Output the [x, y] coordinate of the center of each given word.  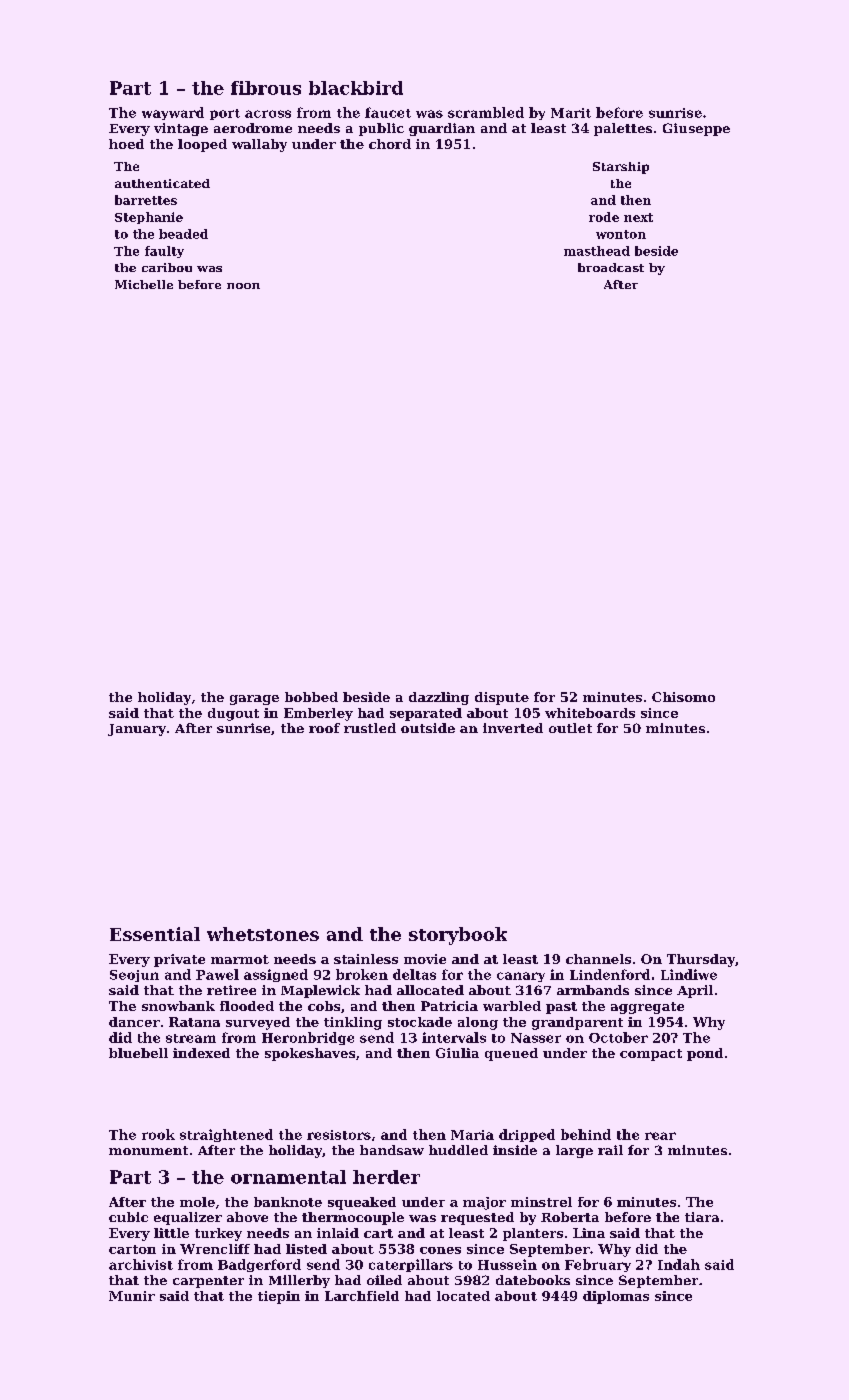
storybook [458, 936]
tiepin [279, 1297]
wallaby [259, 145]
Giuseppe [696, 129]
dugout [233, 714]
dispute [502, 698]
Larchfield [362, 1296]
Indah [679, 1264]
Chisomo [683, 697]
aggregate [647, 1008]
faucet [388, 112]
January [137, 730]
